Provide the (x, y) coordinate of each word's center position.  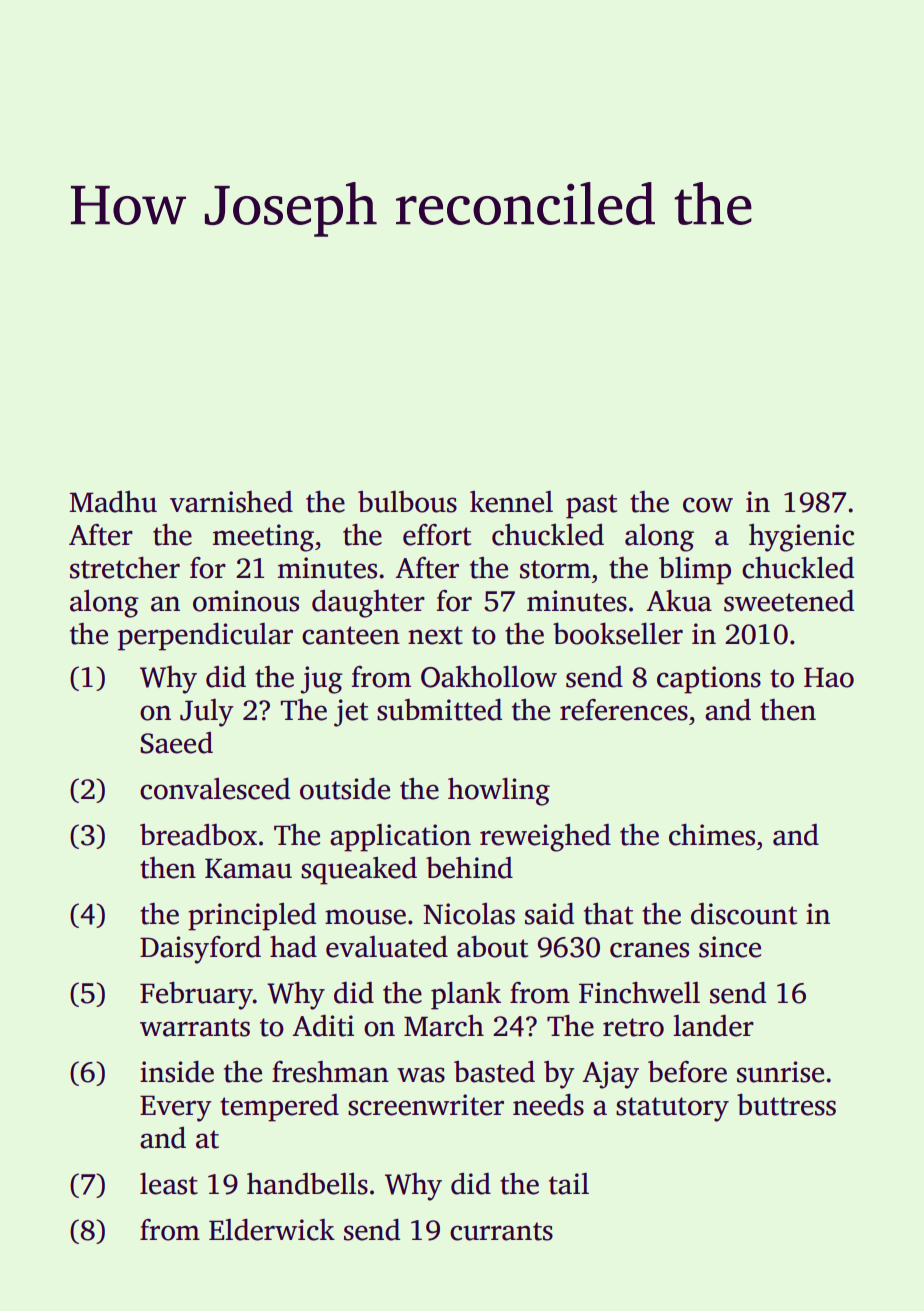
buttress (786, 1104)
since (730, 947)
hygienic (801, 538)
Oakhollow (489, 676)
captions (709, 680)
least (169, 1183)
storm (555, 569)
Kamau (248, 868)
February (196, 995)
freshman (330, 1071)
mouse (365, 917)
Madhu (113, 502)
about (492, 946)
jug (321, 680)
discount (744, 914)
